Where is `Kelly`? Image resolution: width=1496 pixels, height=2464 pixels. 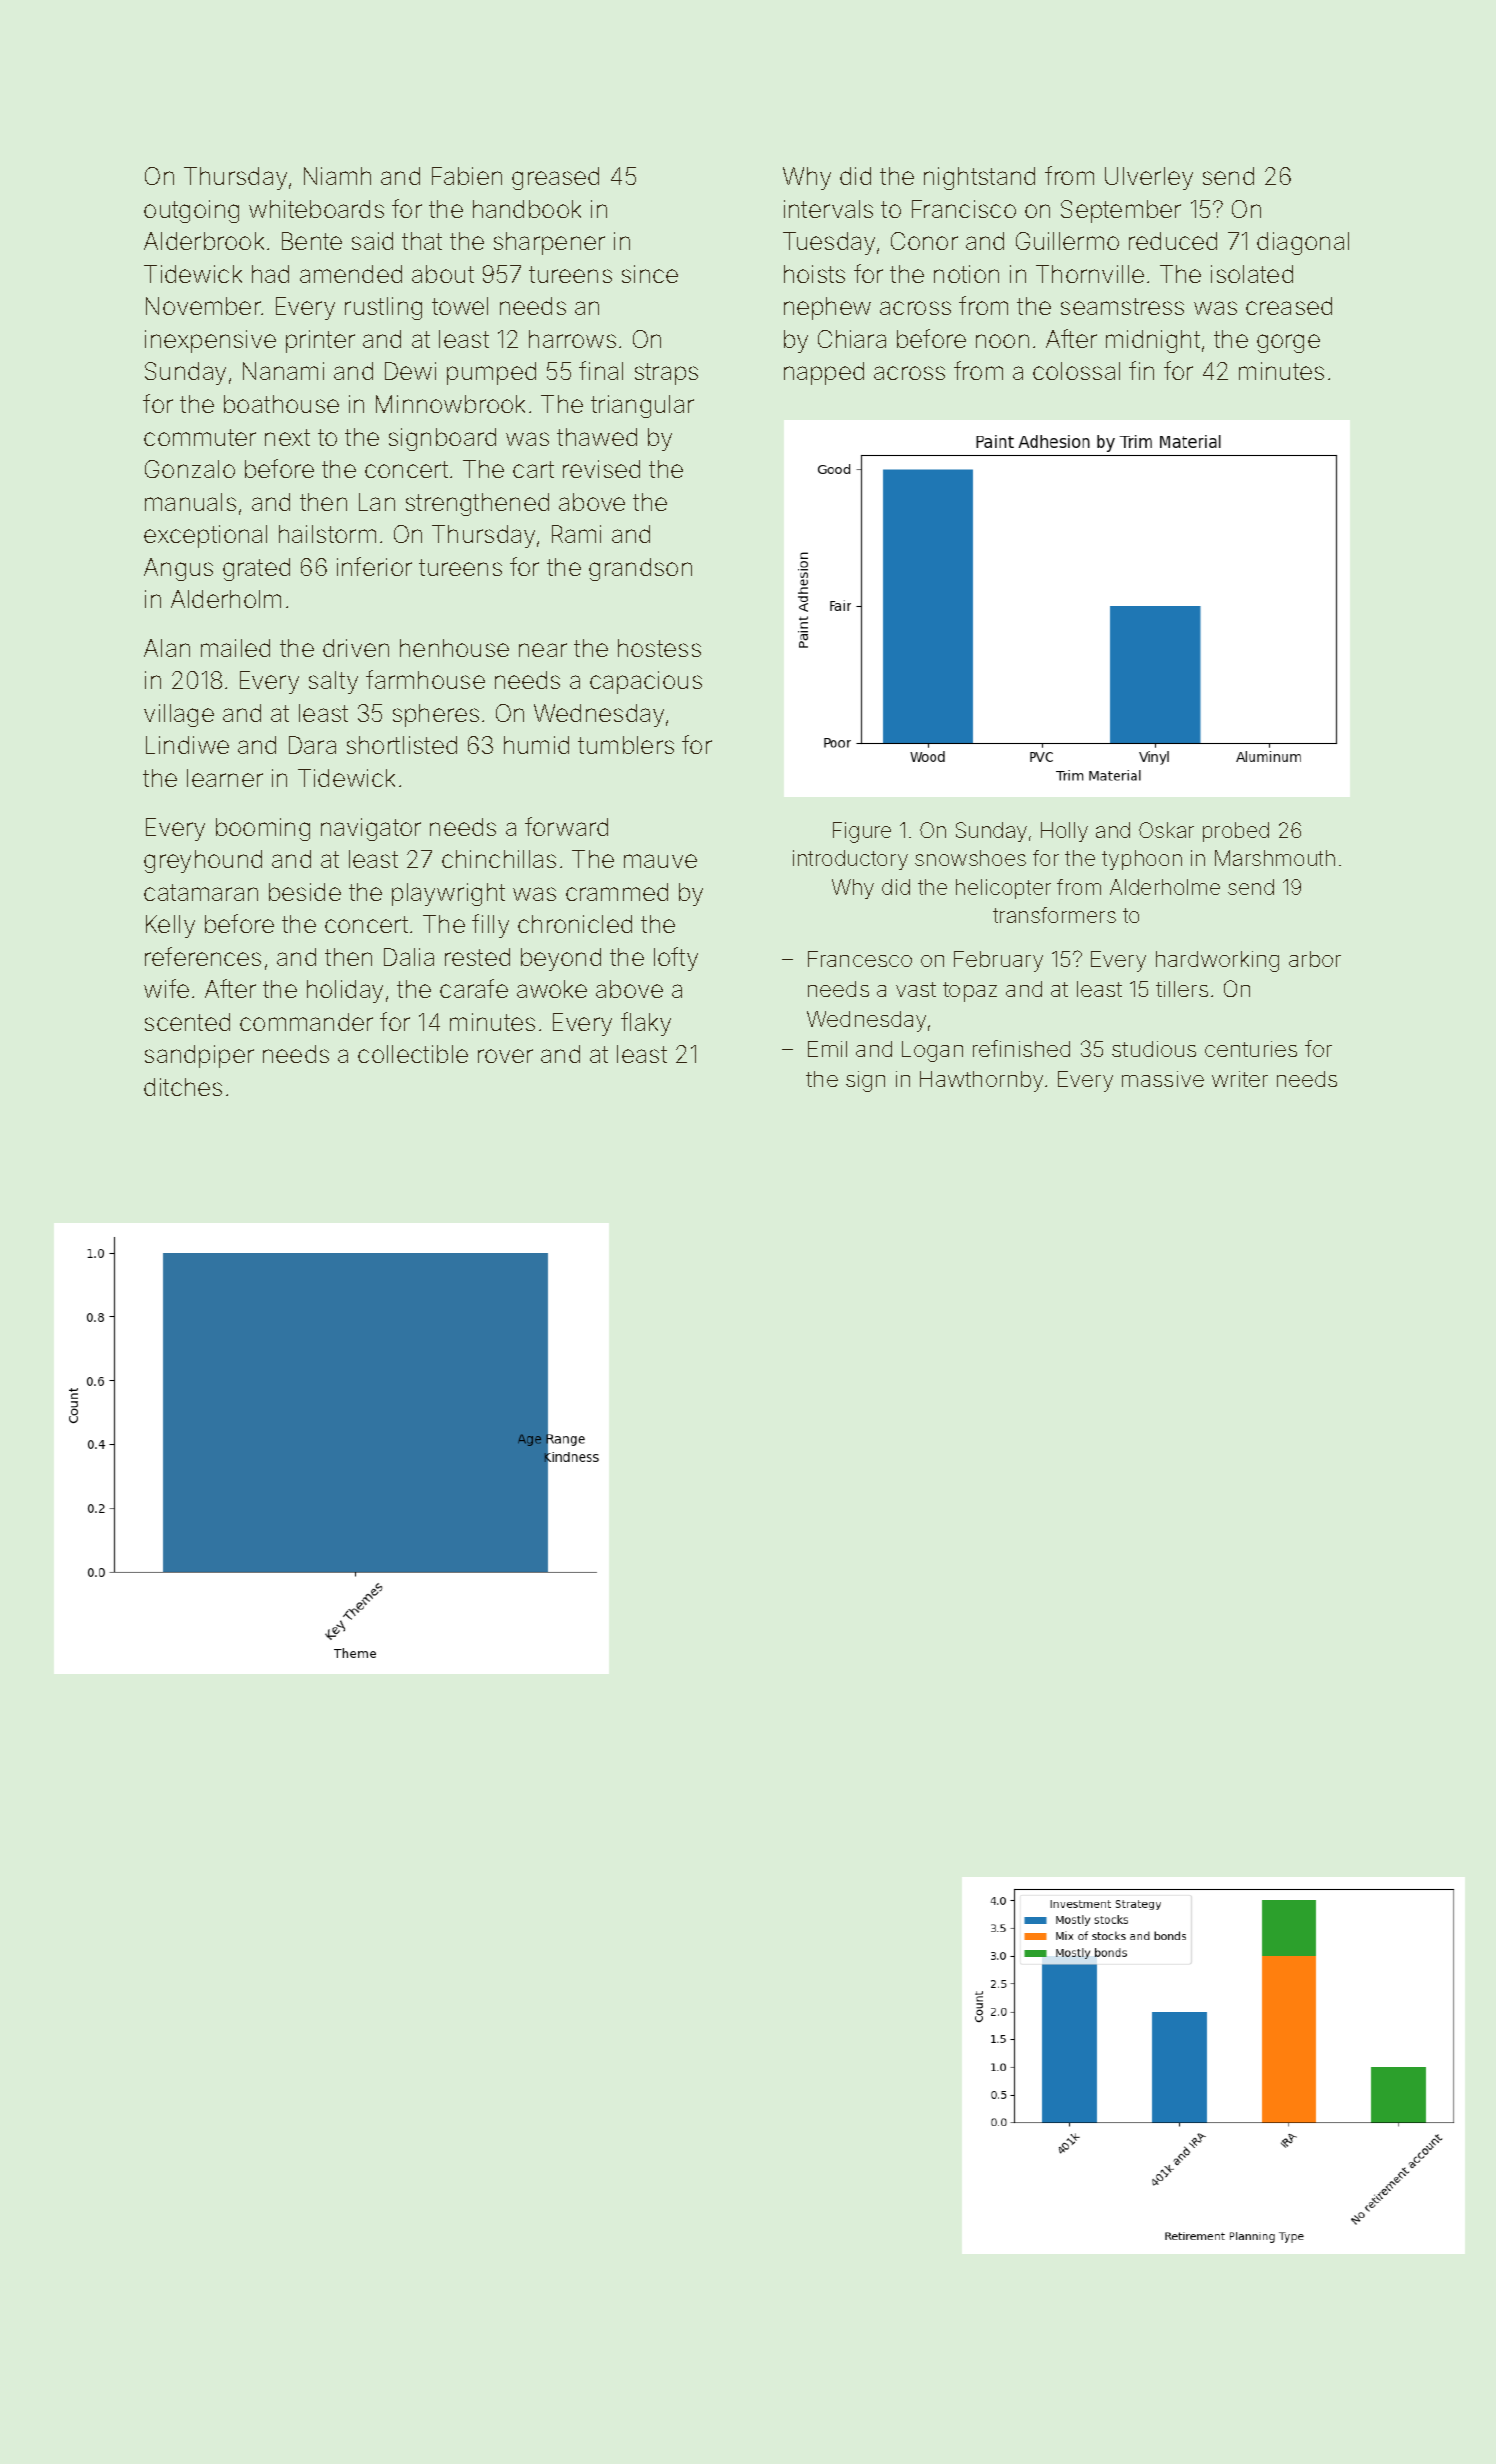 Kelly is located at coordinates (170, 926).
